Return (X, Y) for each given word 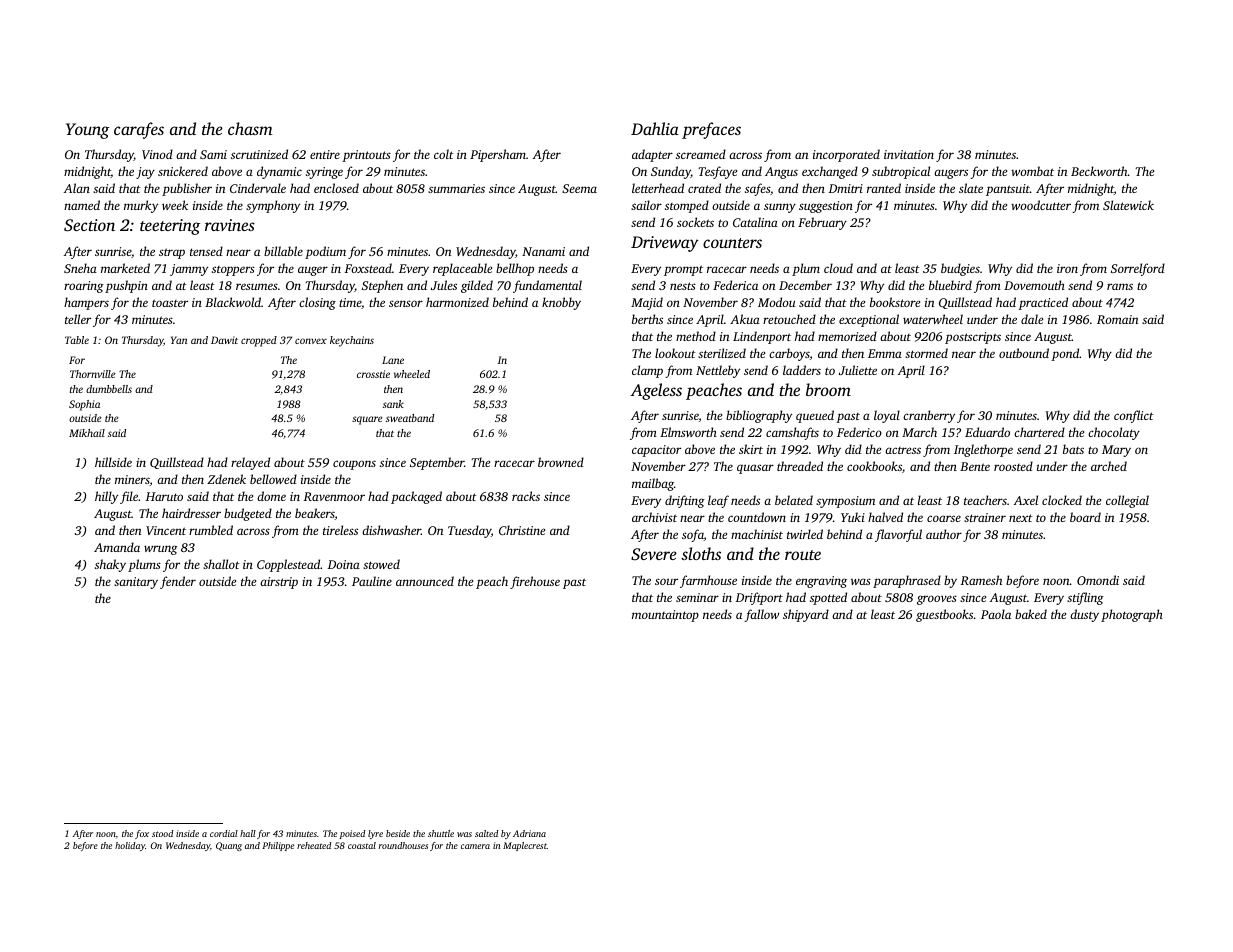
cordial (224, 833)
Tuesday (469, 531)
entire (325, 154)
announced (425, 581)
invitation (909, 154)
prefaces (711, 130)
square (367, 420)
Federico (859, 432)
